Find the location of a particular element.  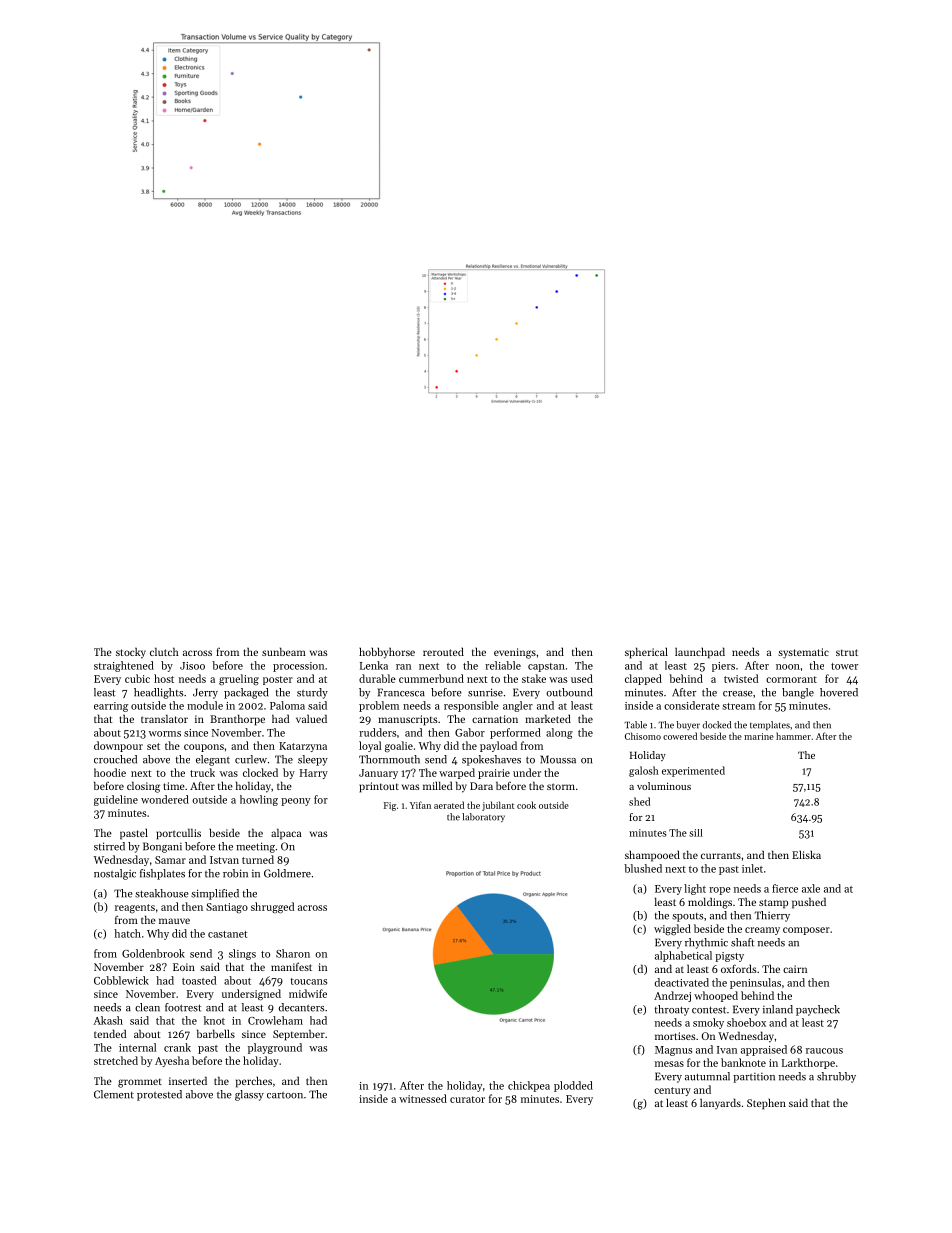

evenings is located at coordinates (515, 653).
